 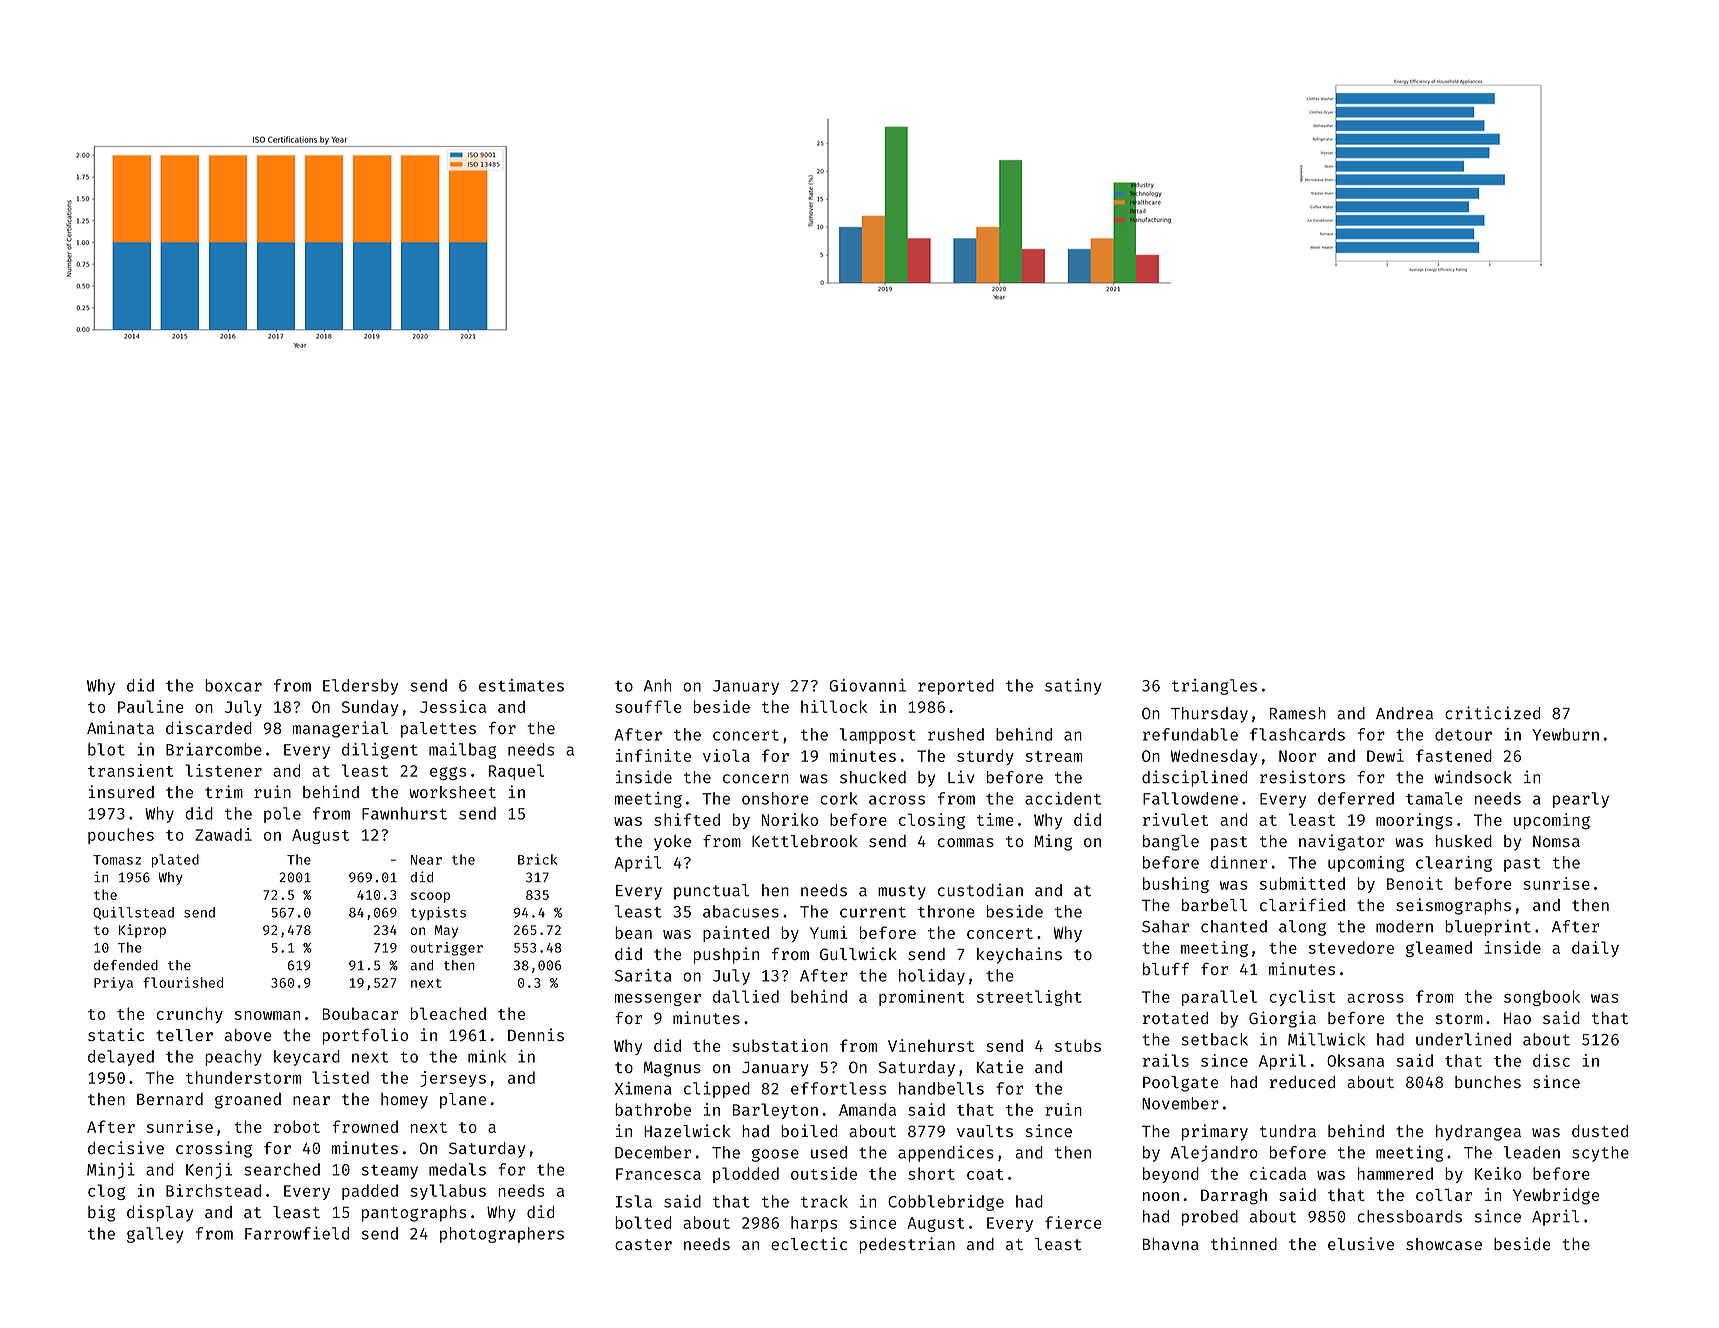 What do you see at coordinates (521, 685) in the page?
I see `estimates` at bounding box center [521, 685].
